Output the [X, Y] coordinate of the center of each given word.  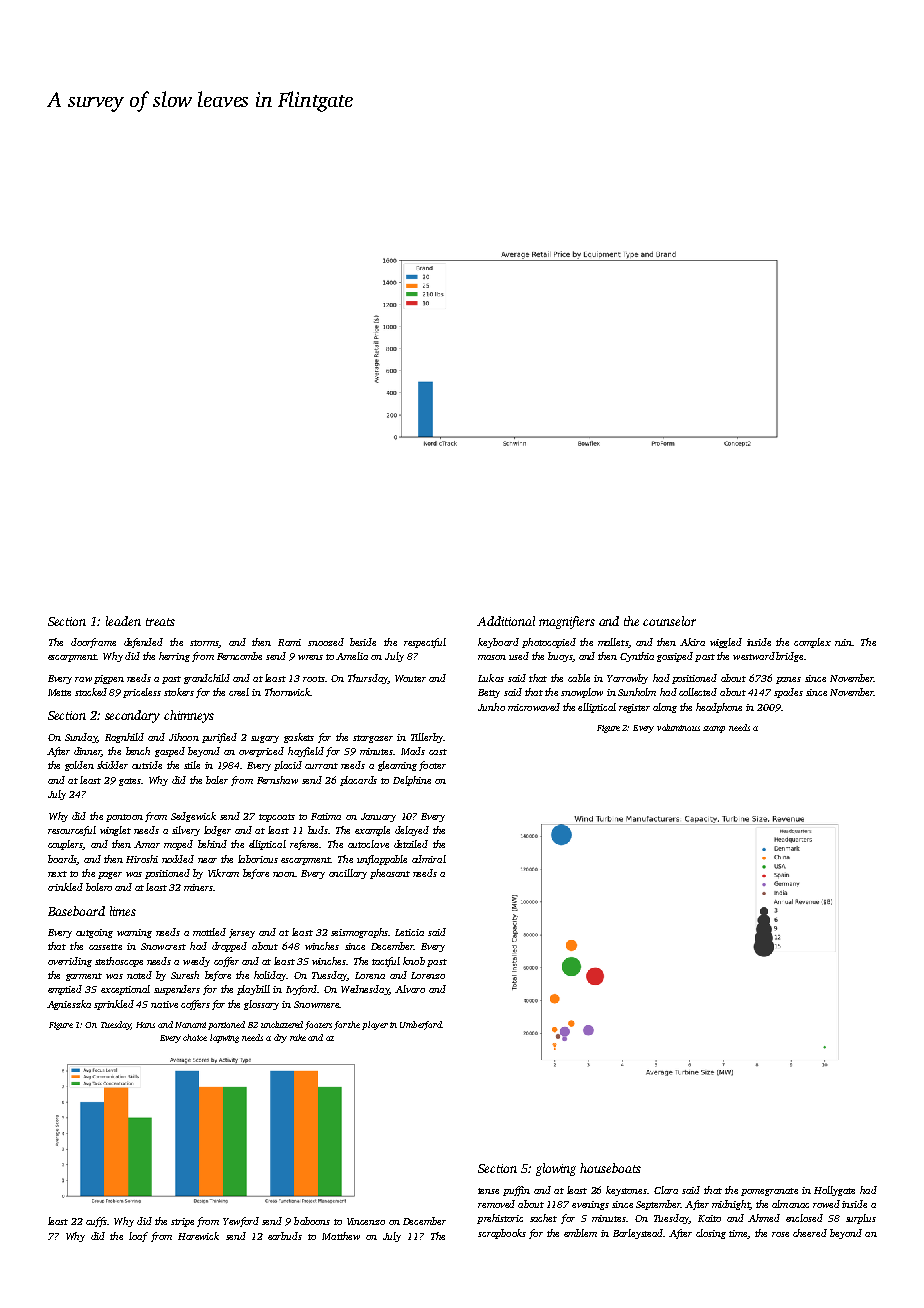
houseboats [610, 1168]
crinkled [65, 887]
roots [314, 679]
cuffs [96, 1222]
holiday [270, 976]
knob [414, 961]
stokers [179, 692]
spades [788, 693]
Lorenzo [428, 975]
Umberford [421, 1025]
